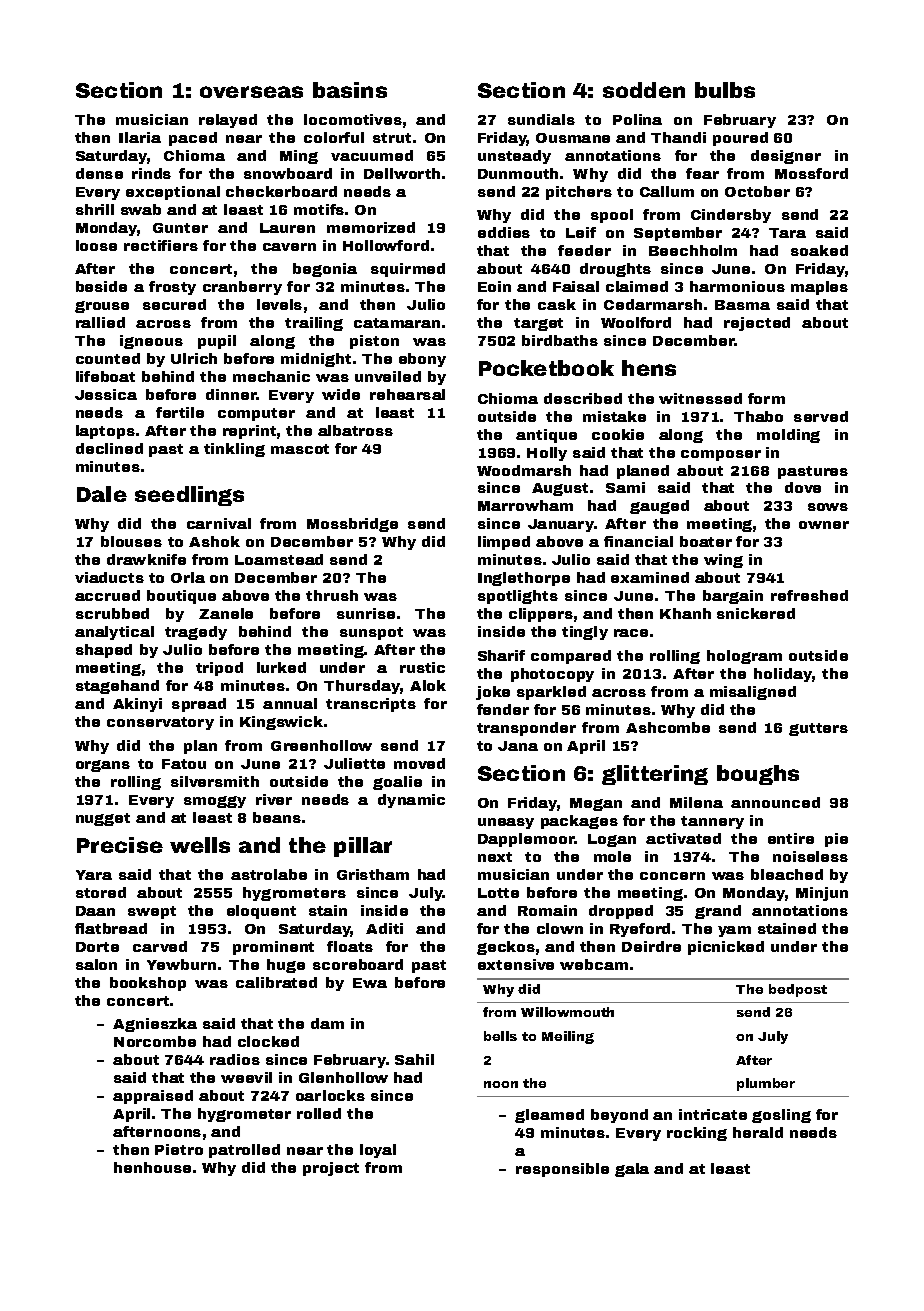 This image has width=924, height=1311. I want to click on designer, so click(786, 157).
